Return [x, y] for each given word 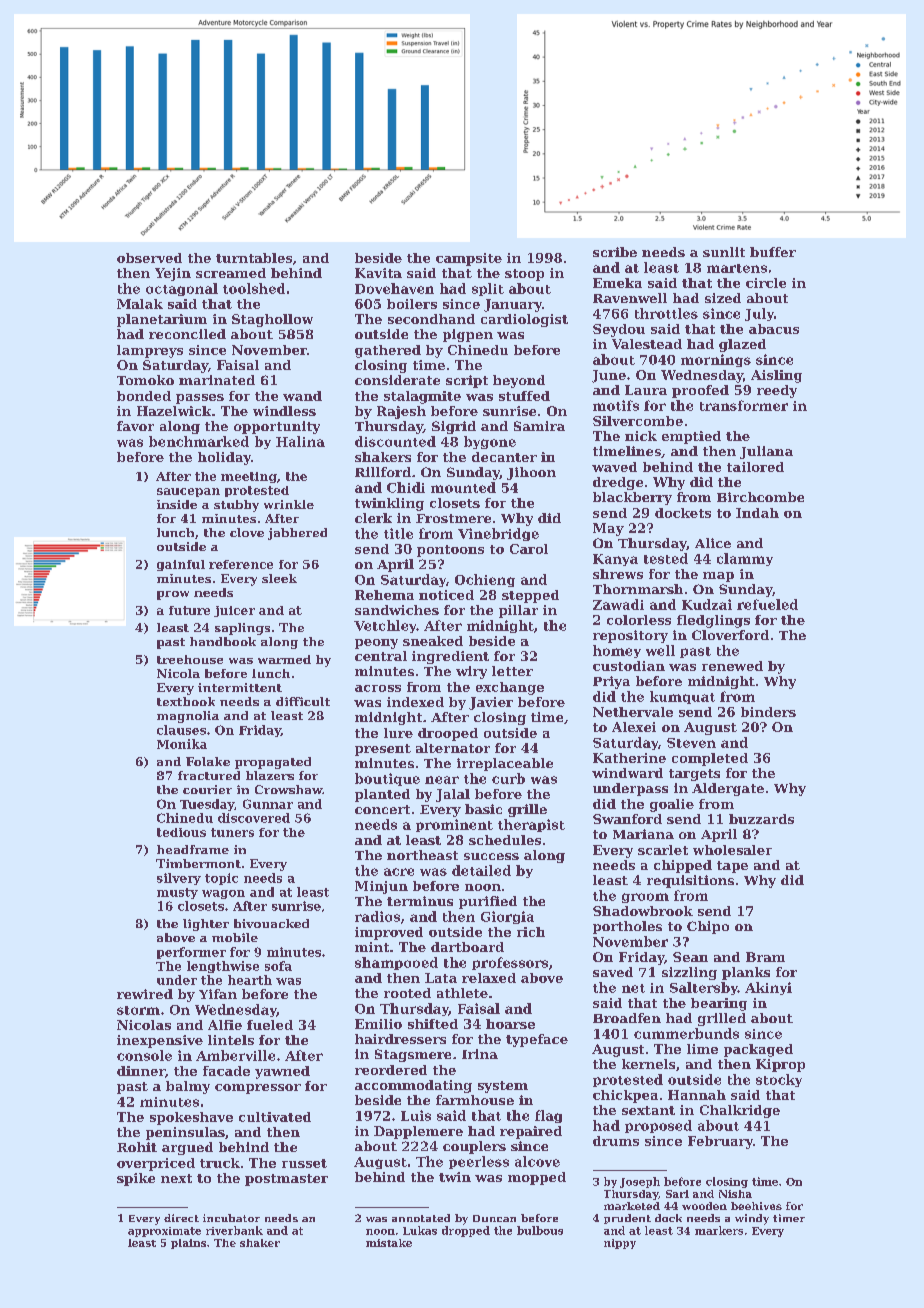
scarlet [663, 850]
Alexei [634, 727]
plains [188, 1244]
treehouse [190, 659]
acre [399, 872]
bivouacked [271, 923]
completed [710, 759]
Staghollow [272, 320]
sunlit [724, 252]
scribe [615, 252]
